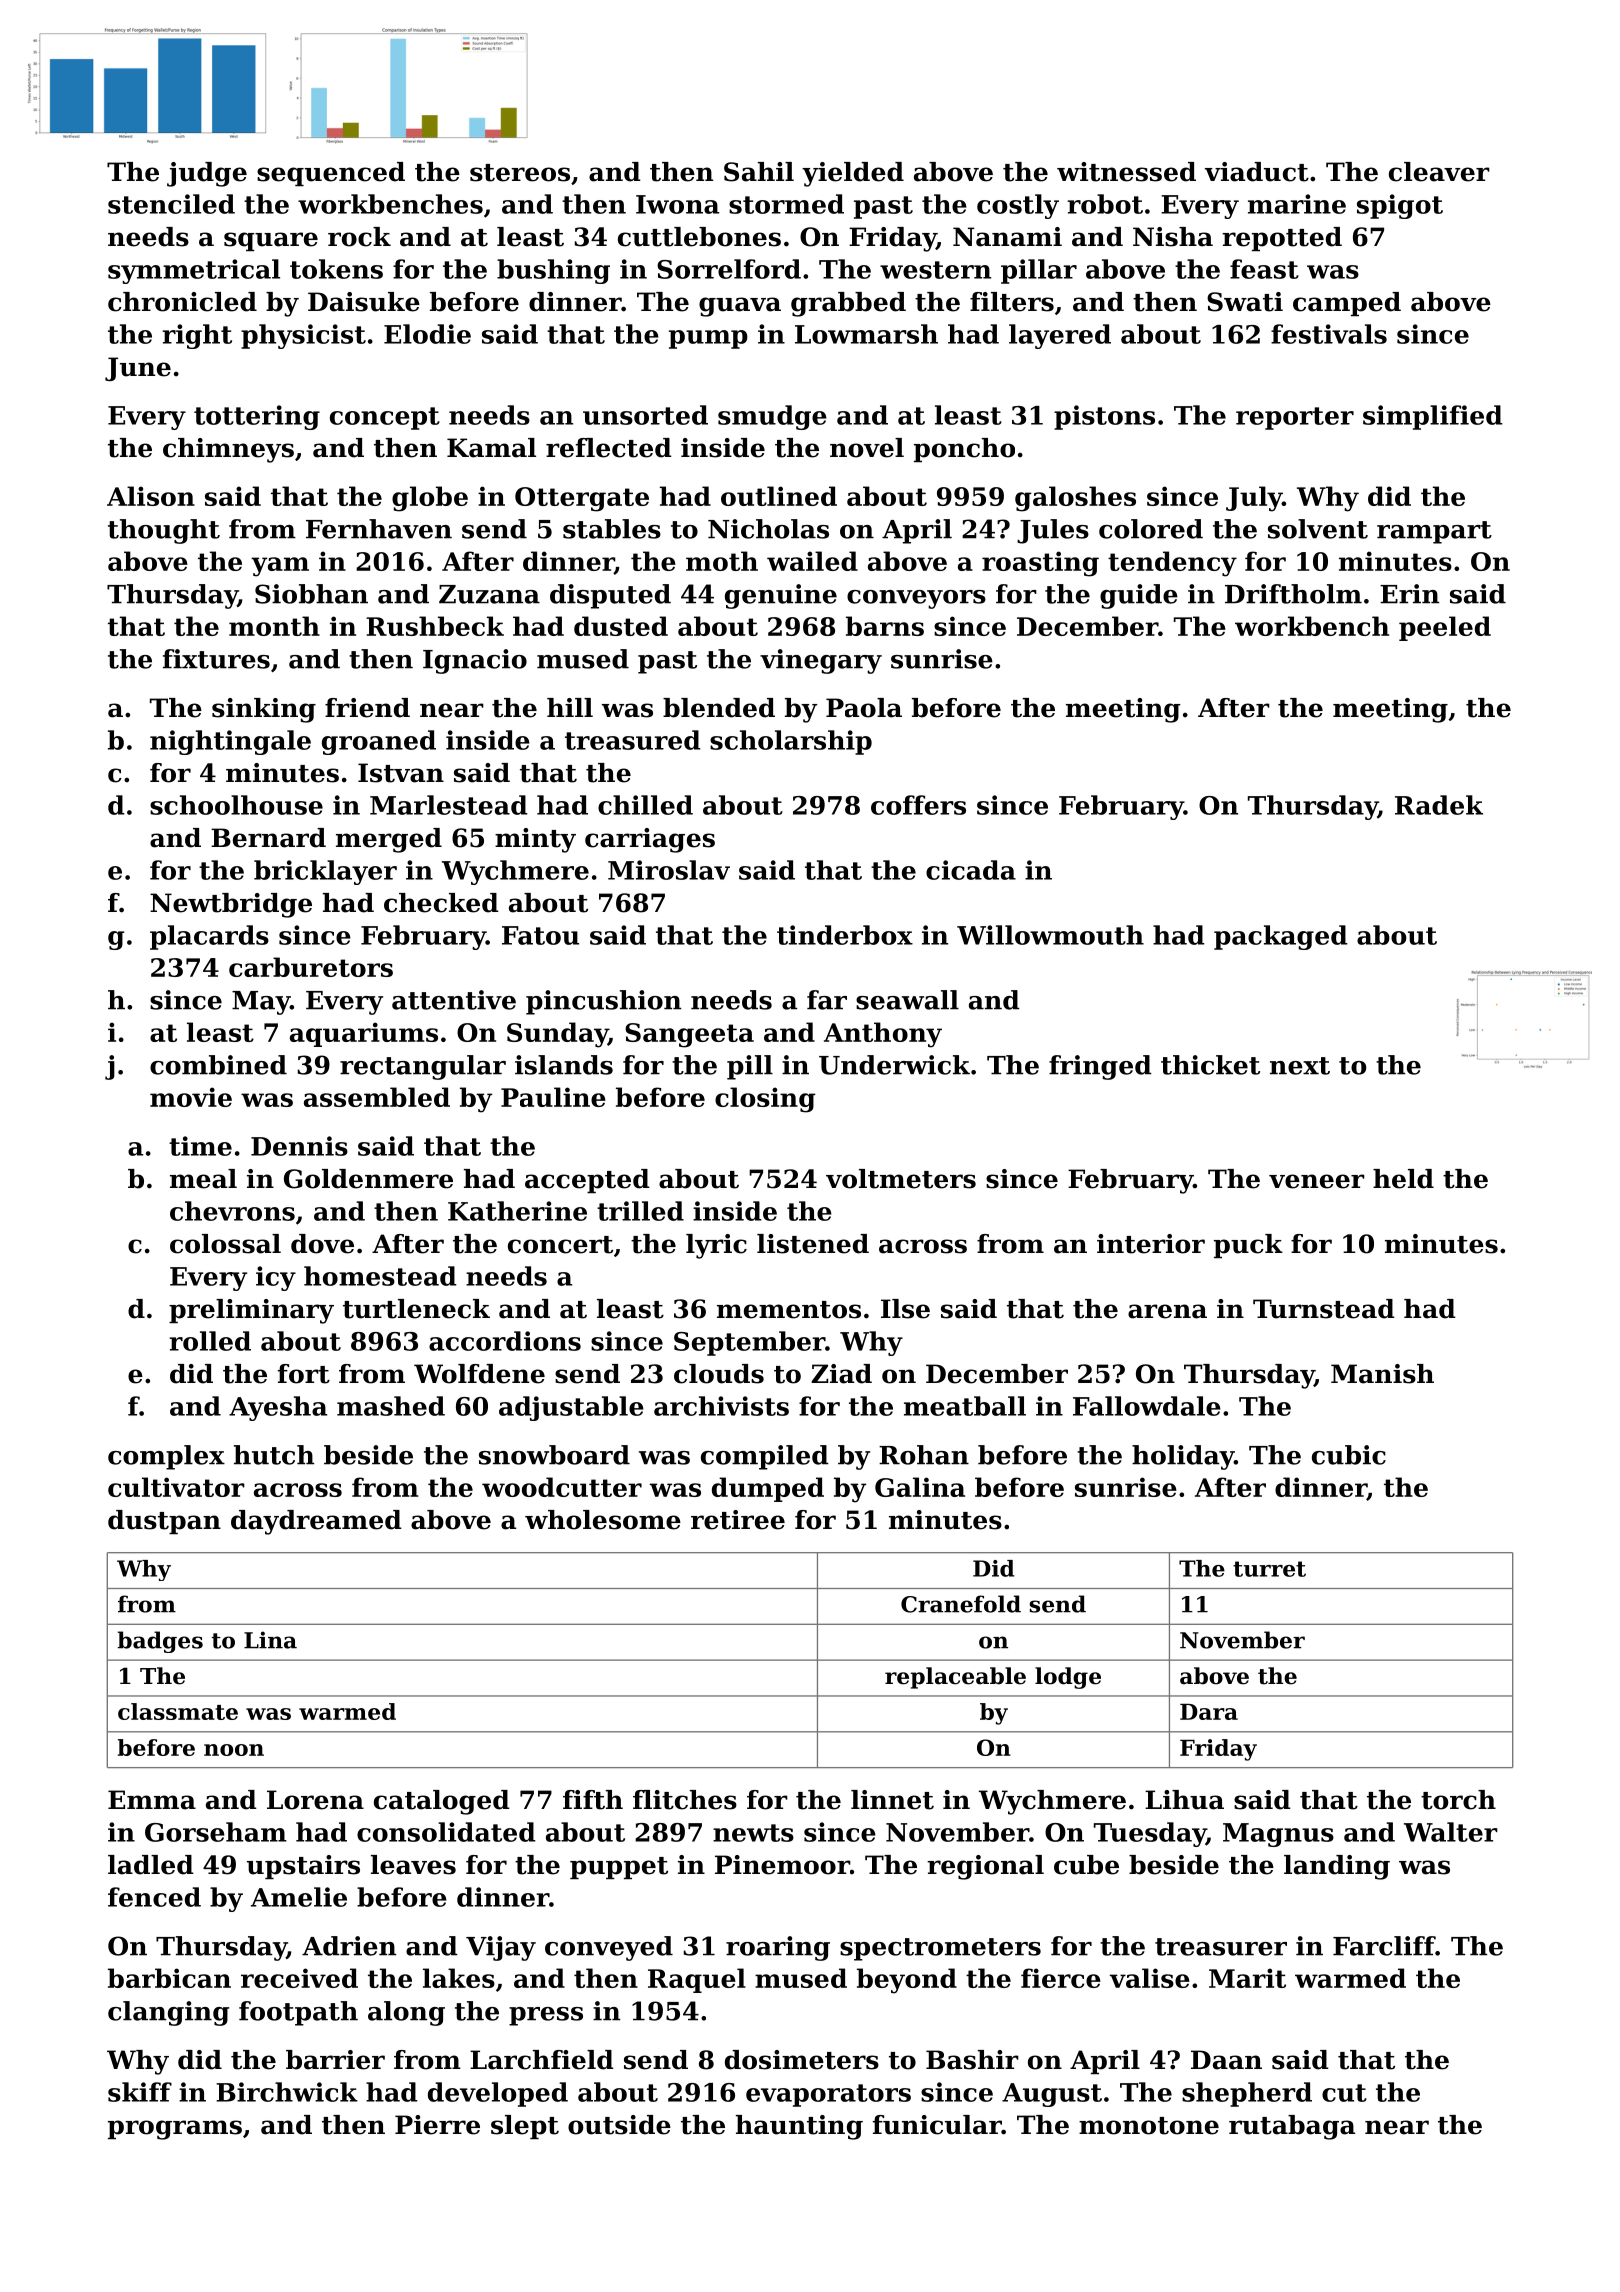 This page has height=2292, width=1620. I want to click on wailed, so click(812, 561).
